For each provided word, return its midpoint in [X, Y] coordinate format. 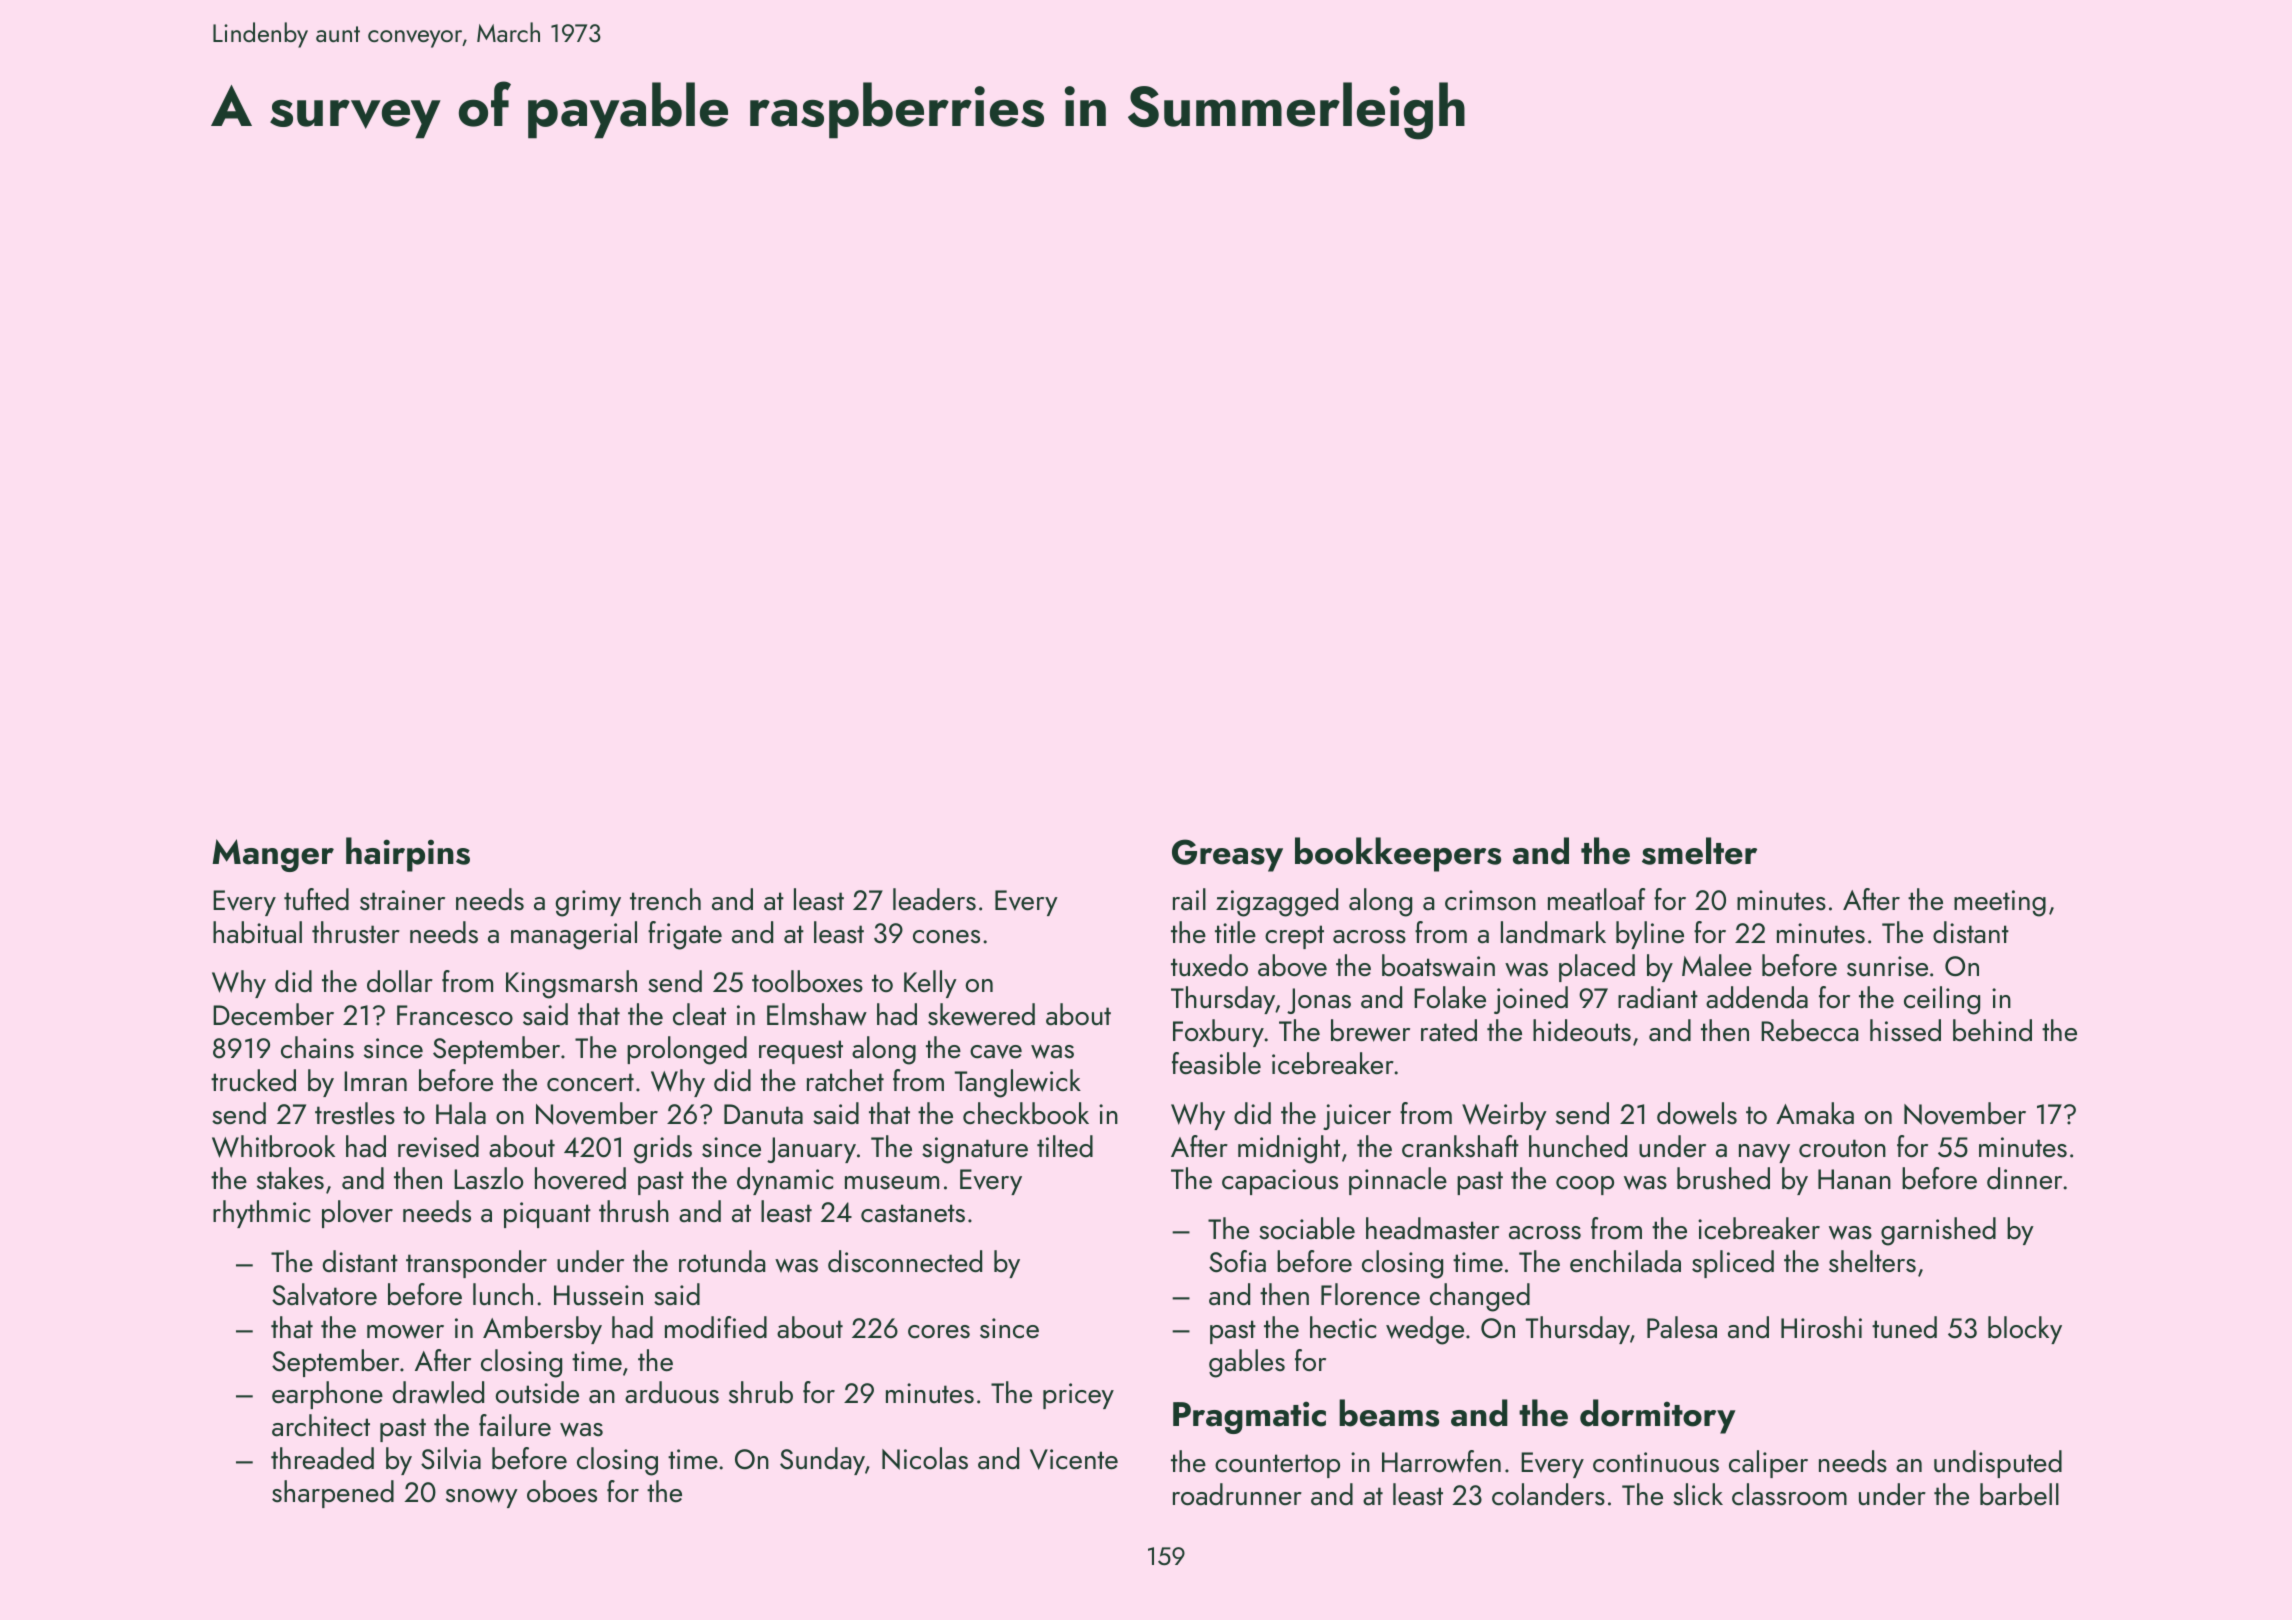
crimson [1490, 900]
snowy [482, 1498]
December [273, 1014]
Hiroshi [1821, 1327]
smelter [1699, 851]
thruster [356, 932]
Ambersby [542, 1330]
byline [1650, 935]
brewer [1370, 1030]
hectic [1343, 1327]
